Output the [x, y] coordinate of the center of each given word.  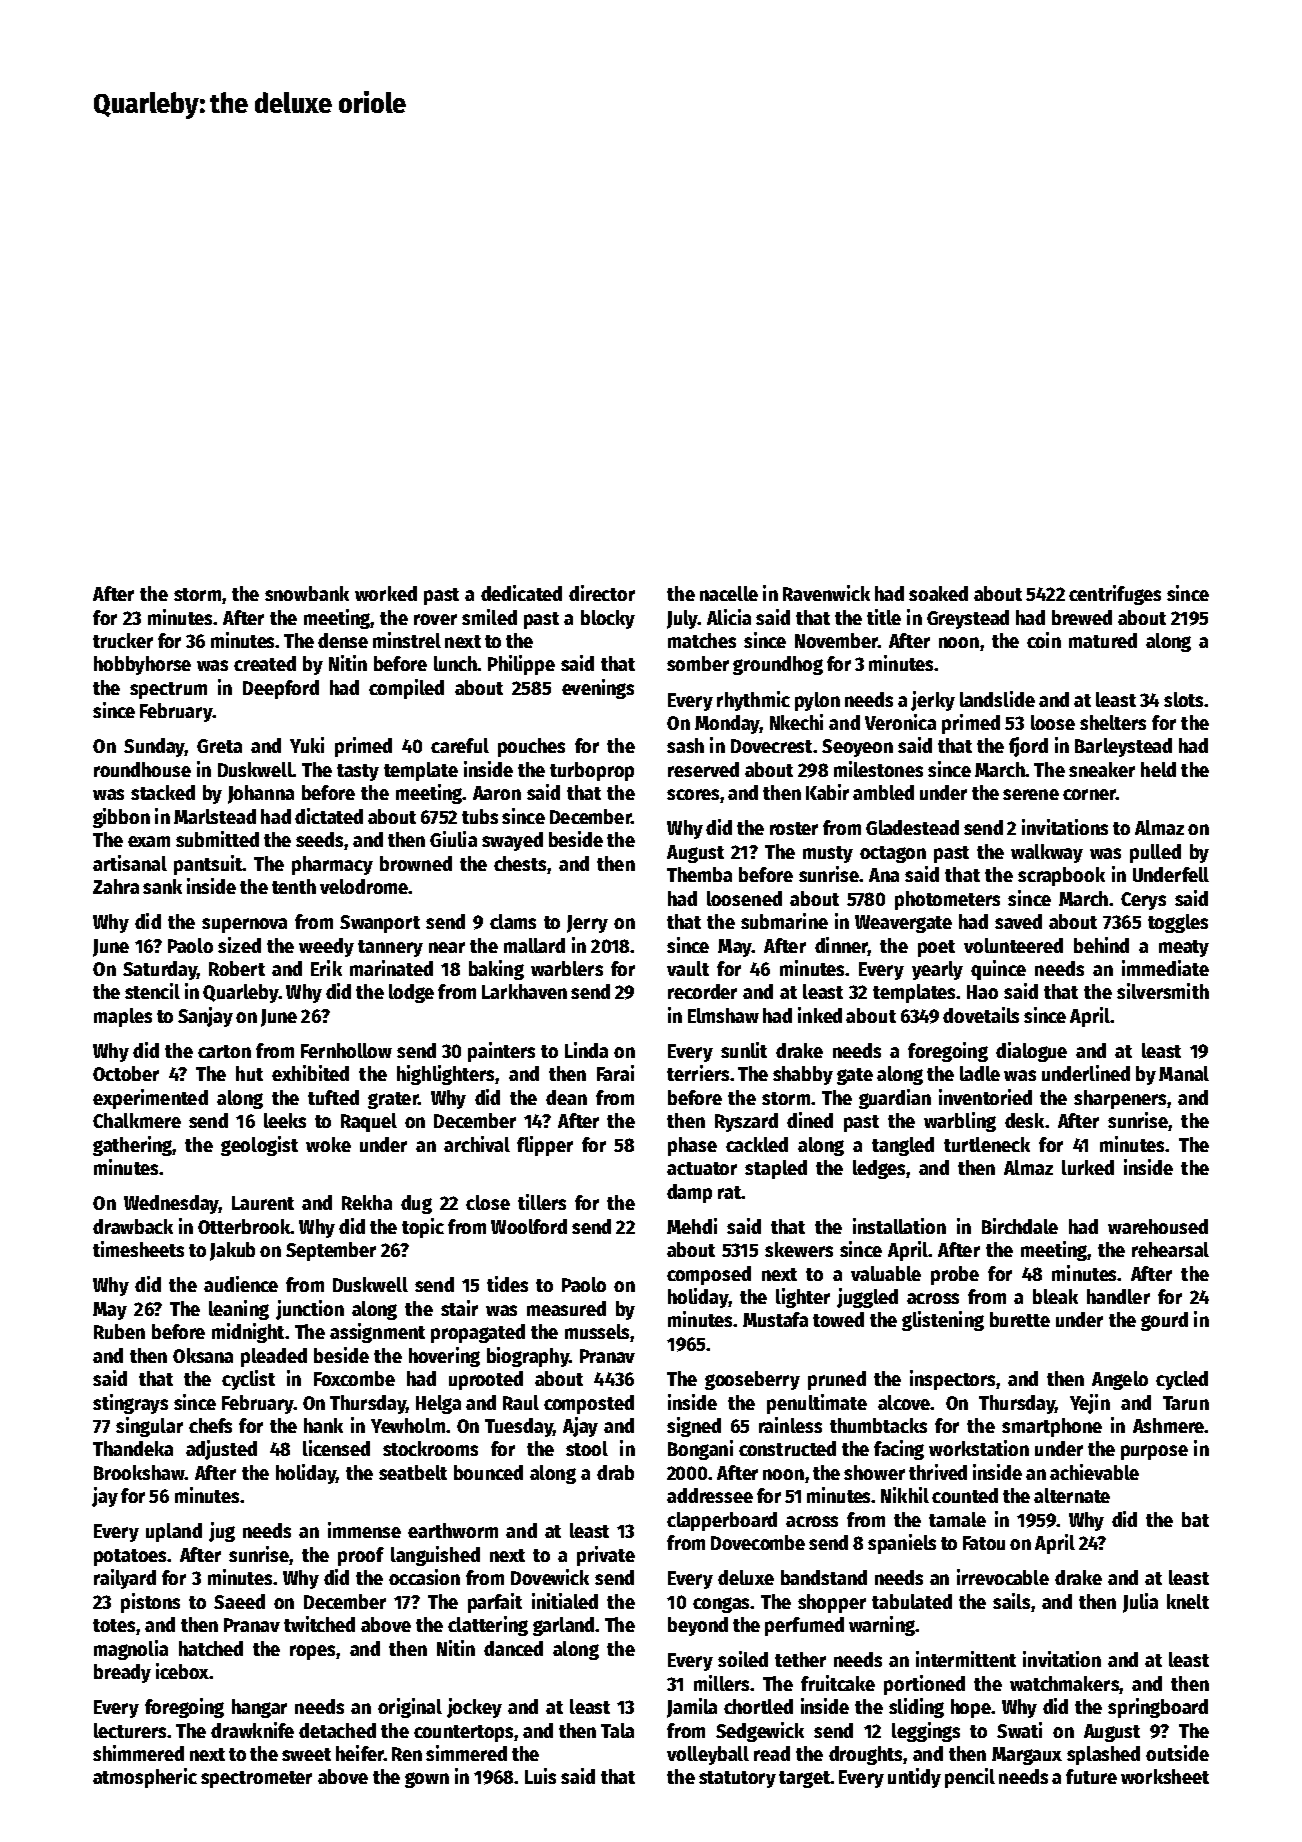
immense [364, 1530]
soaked [938, 593]
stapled [776, 1169]
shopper [832, 1603]
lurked [1088, 1167]
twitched [319, 1624]
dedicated [521, 593]
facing [899, 1450]
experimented [150, 1099]
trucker [123, 640]
